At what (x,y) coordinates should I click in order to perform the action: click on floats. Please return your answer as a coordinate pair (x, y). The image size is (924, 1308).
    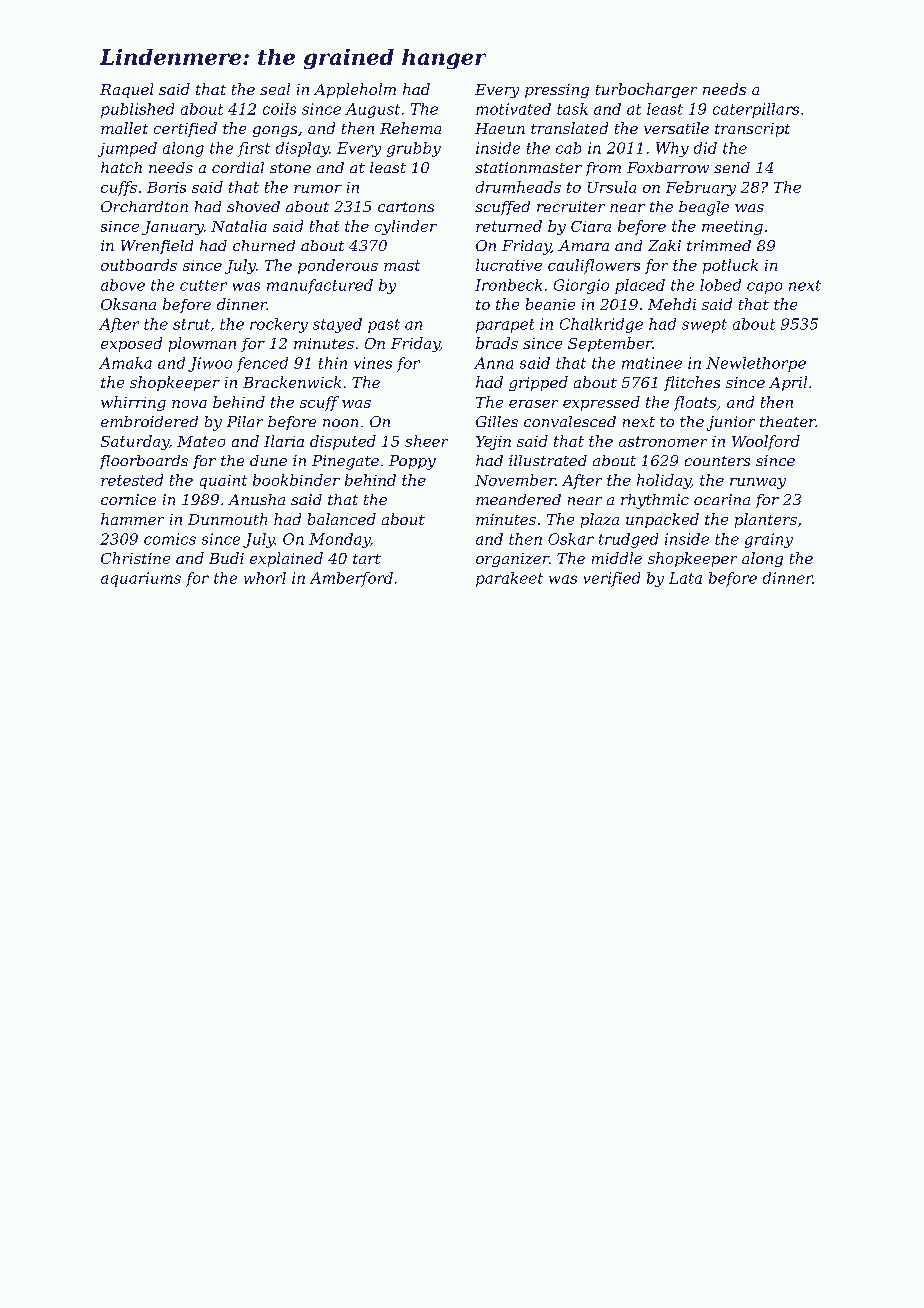
    Looking at the image, I should click on (695, 403).
